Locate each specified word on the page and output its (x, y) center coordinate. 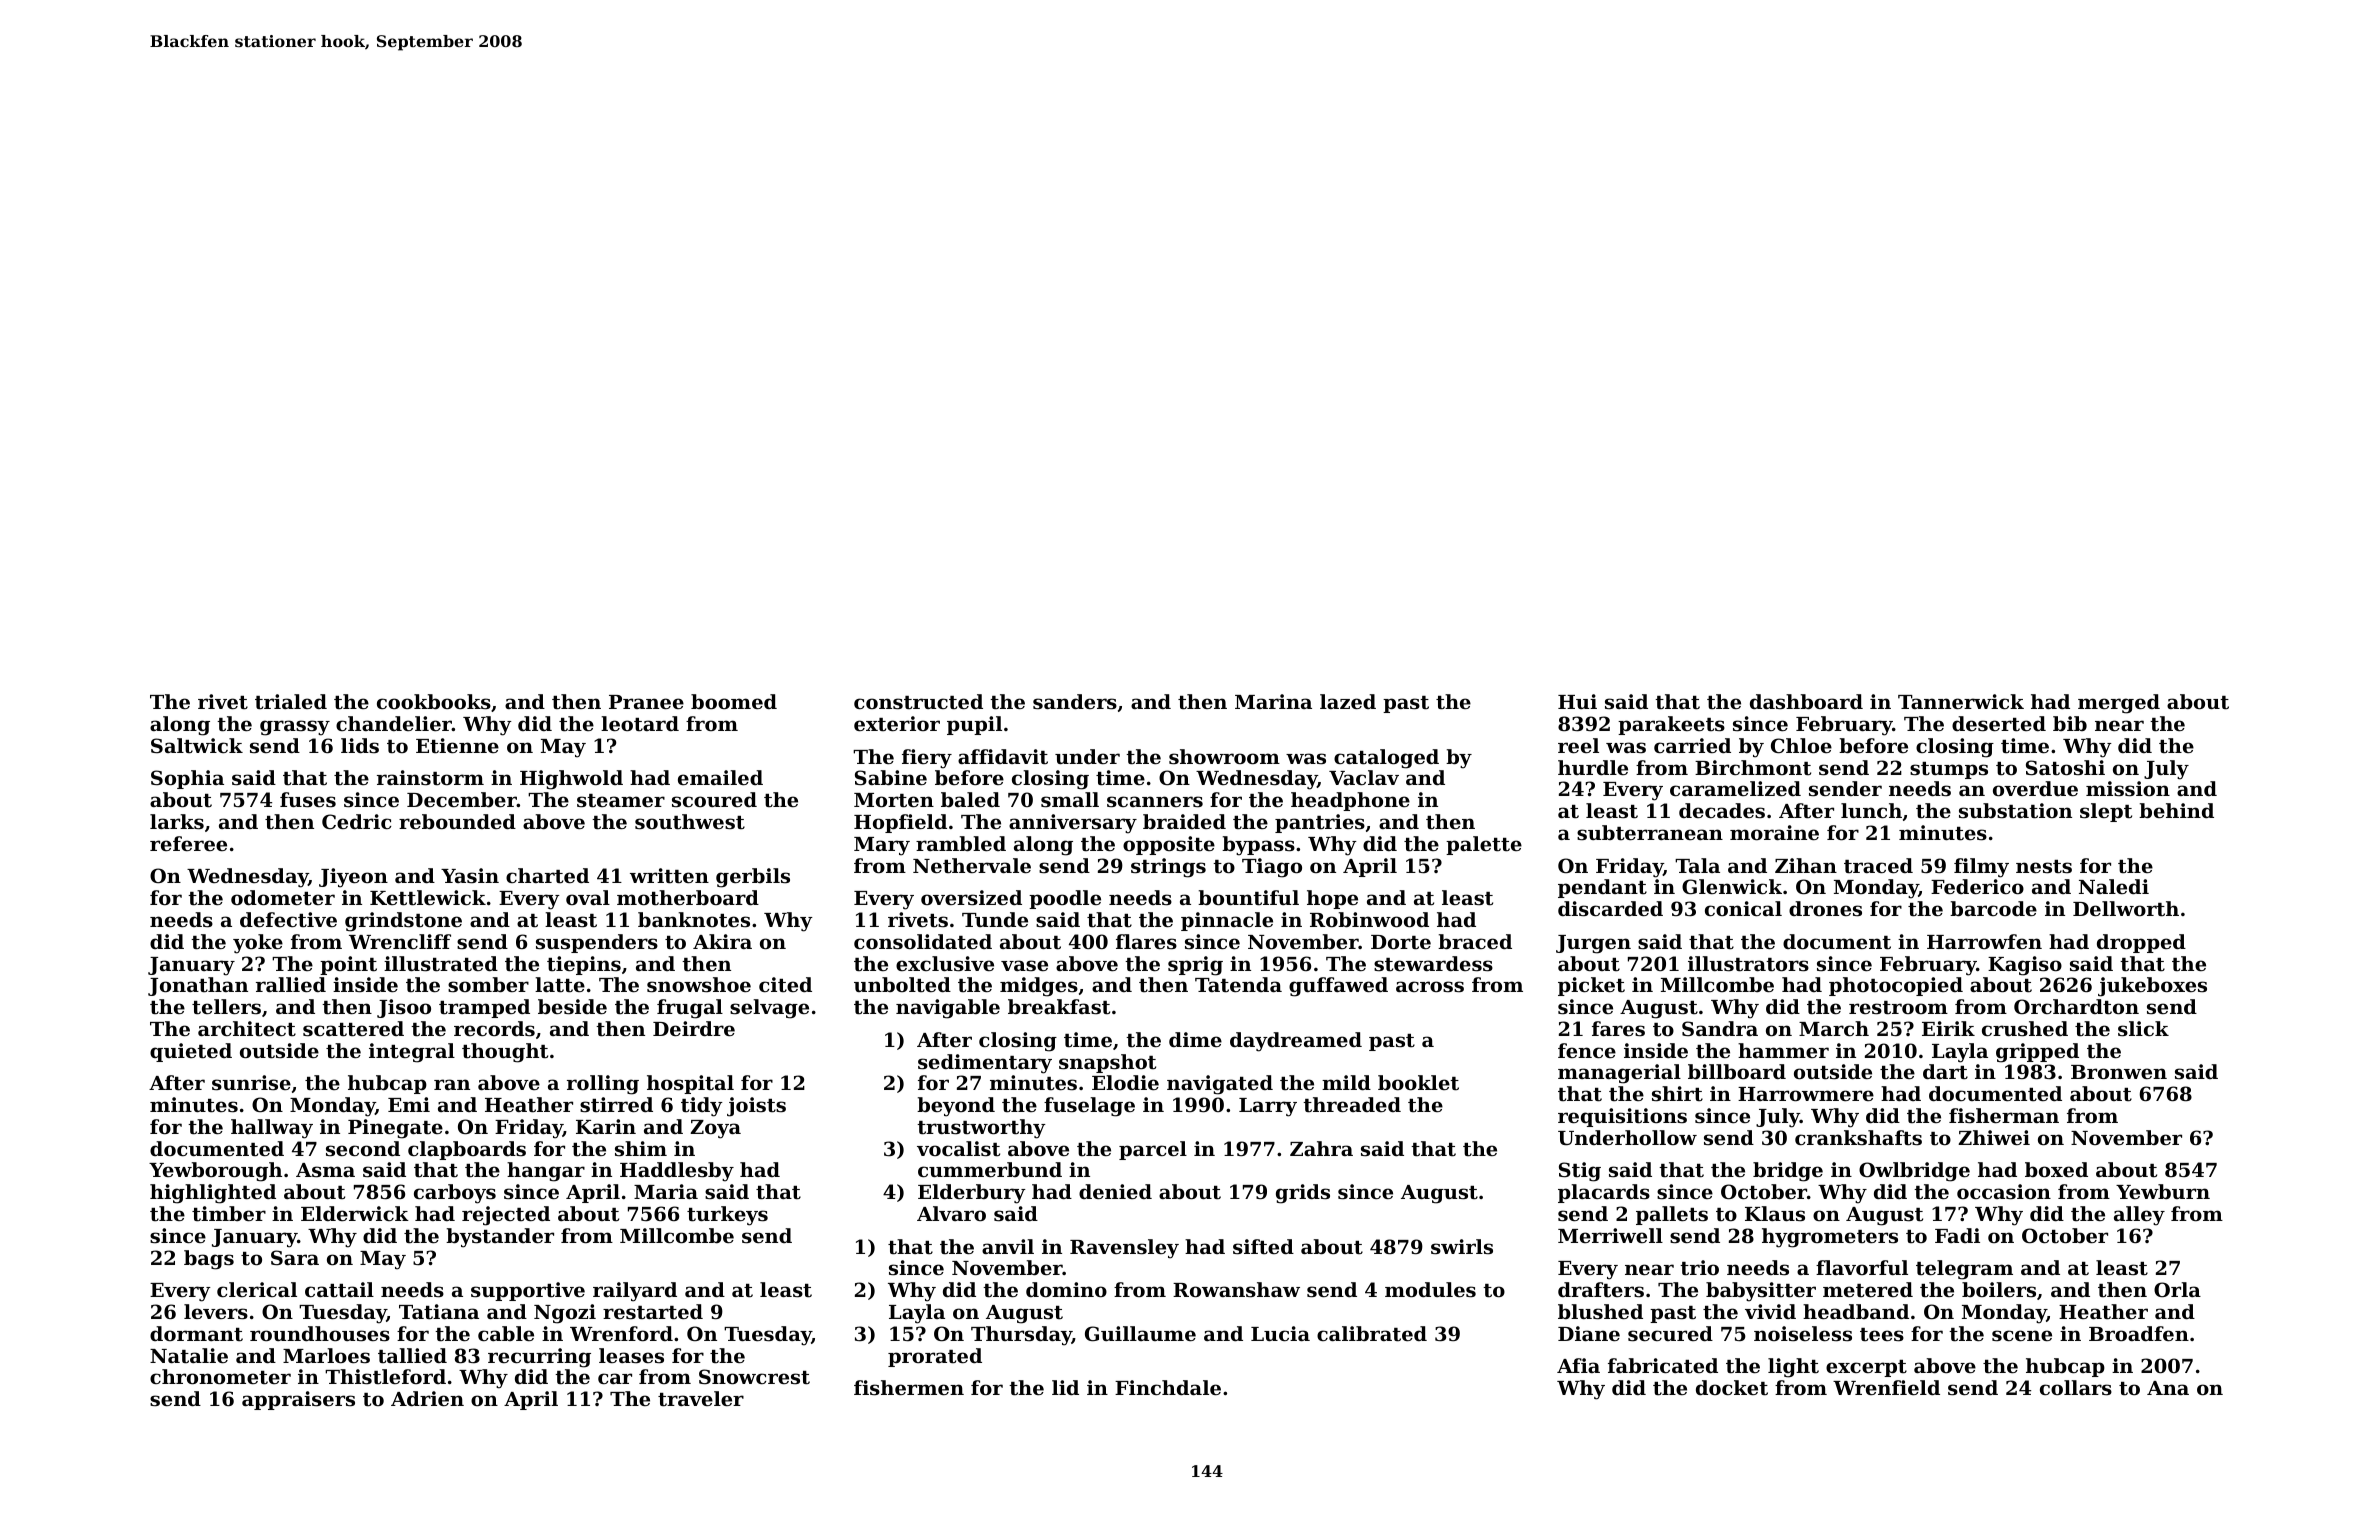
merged (2119, 704)
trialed (291, 701)
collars (2076, 1388)
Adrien (427, 1398)
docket (1732, 1388)
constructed (918, 701)
